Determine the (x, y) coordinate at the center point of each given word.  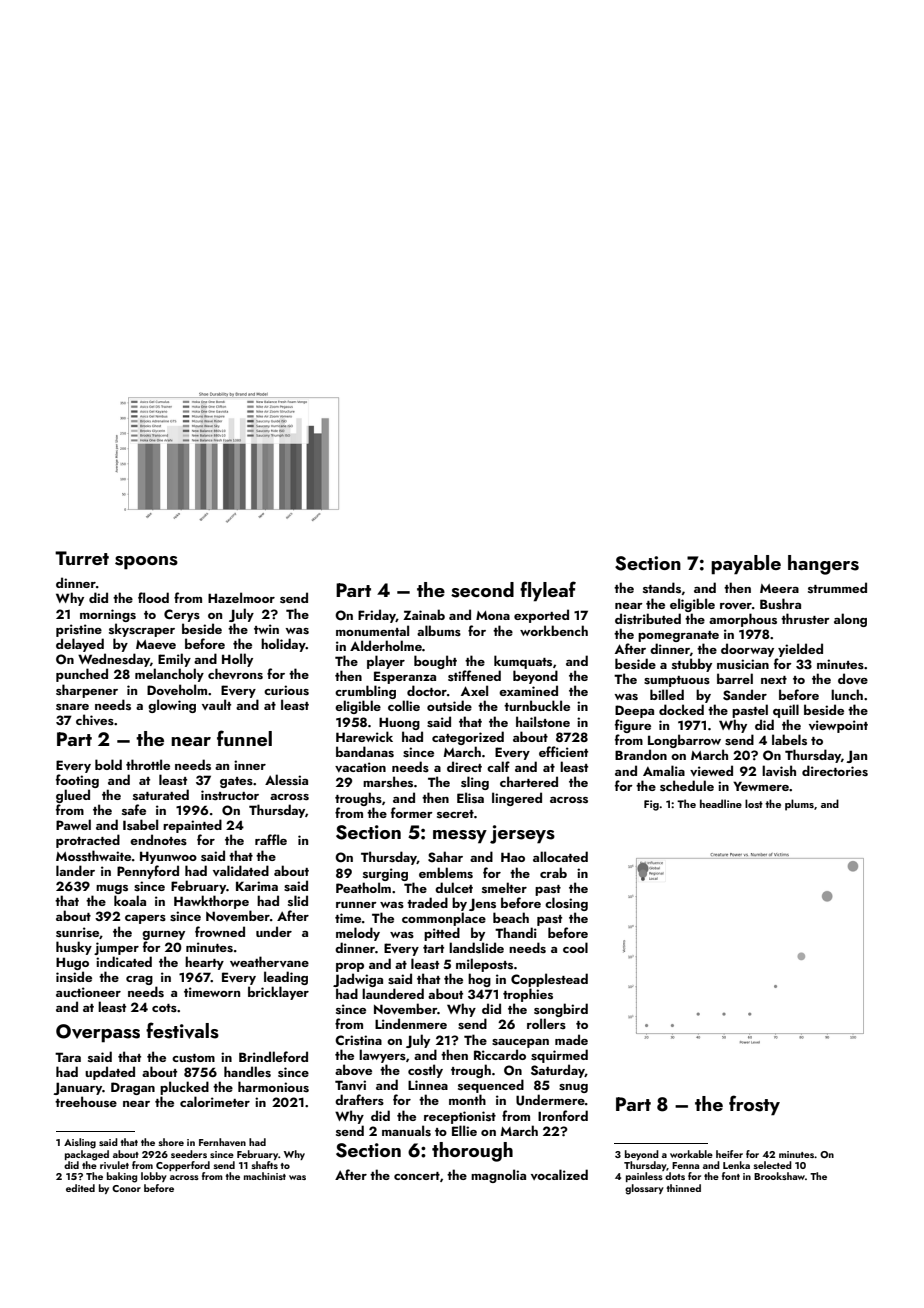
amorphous (743, 620)
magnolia (498, 1176)
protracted (88, 841)
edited (80, 1188)
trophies (528, 995)
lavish (779, 771)
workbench (554, 630)
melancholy (169, 675)
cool (575, 947)
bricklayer (278, 993)
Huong (399, 723)
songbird (561, 1010)
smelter (504, 888)
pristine (79, 630)
